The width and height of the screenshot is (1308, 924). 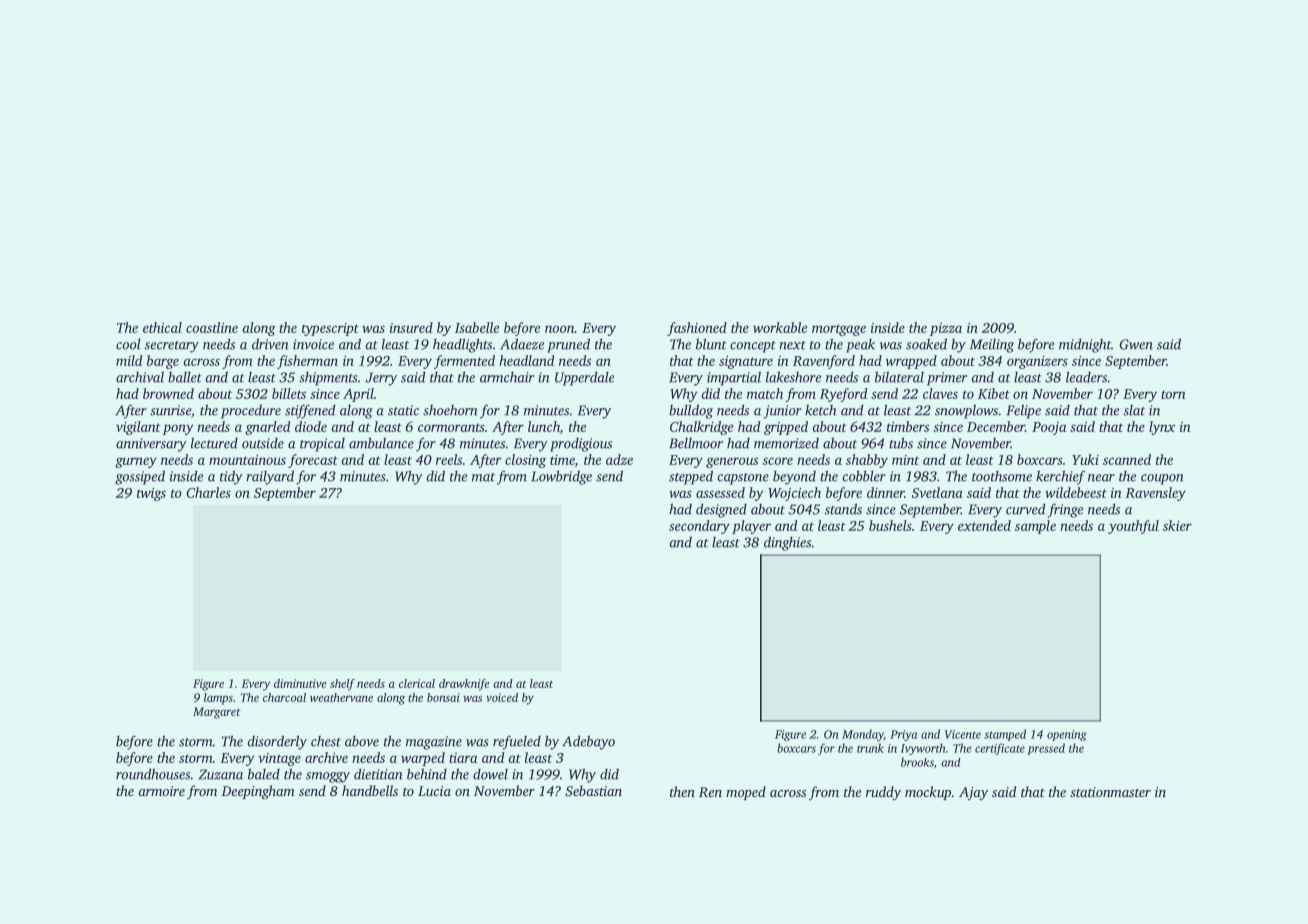 I want to click on opening, so click(x=1066, y=735).
